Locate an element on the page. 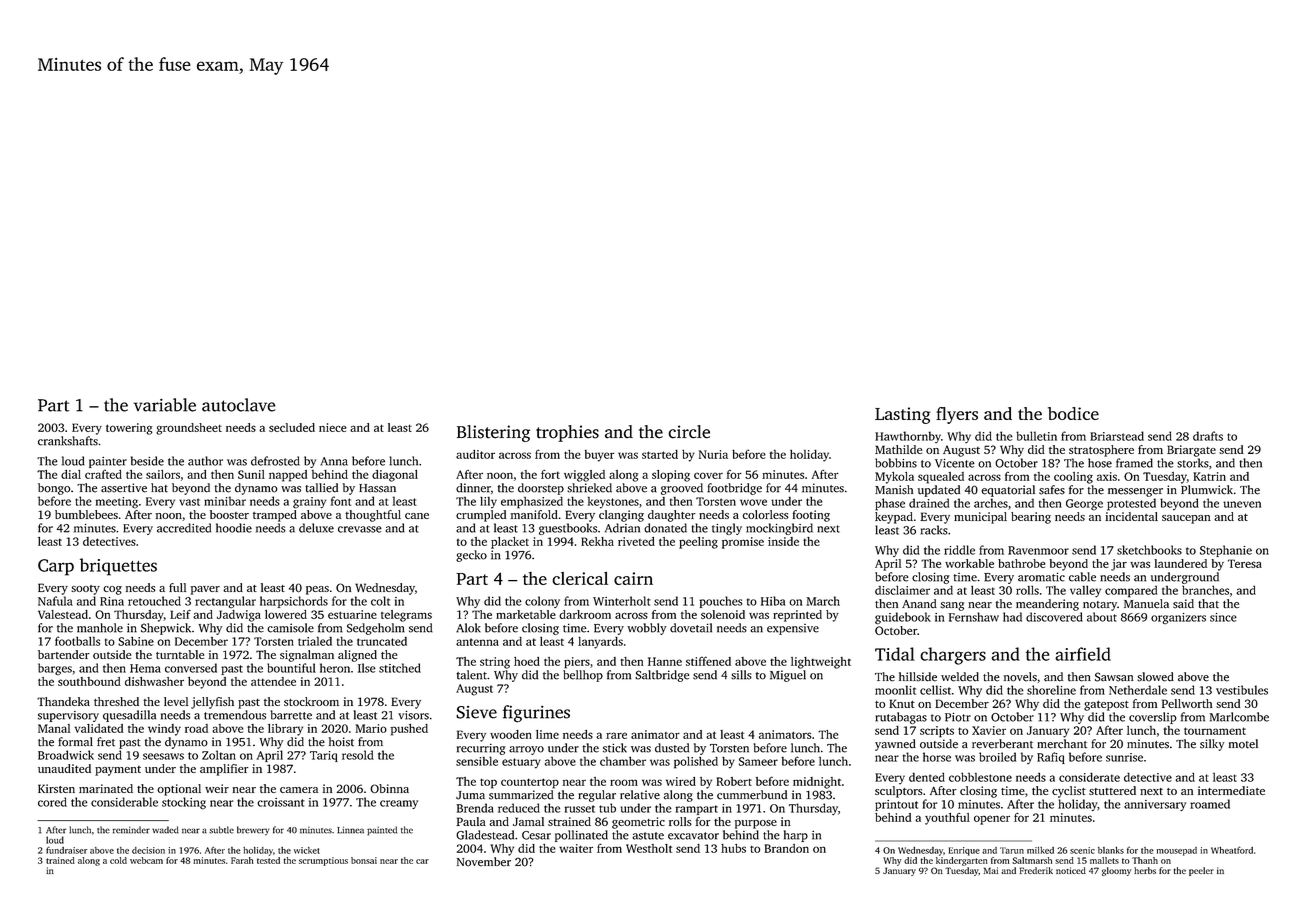 The width and height of the image is (1308, 924). Briargate is located at coordinates (1191, 451).
